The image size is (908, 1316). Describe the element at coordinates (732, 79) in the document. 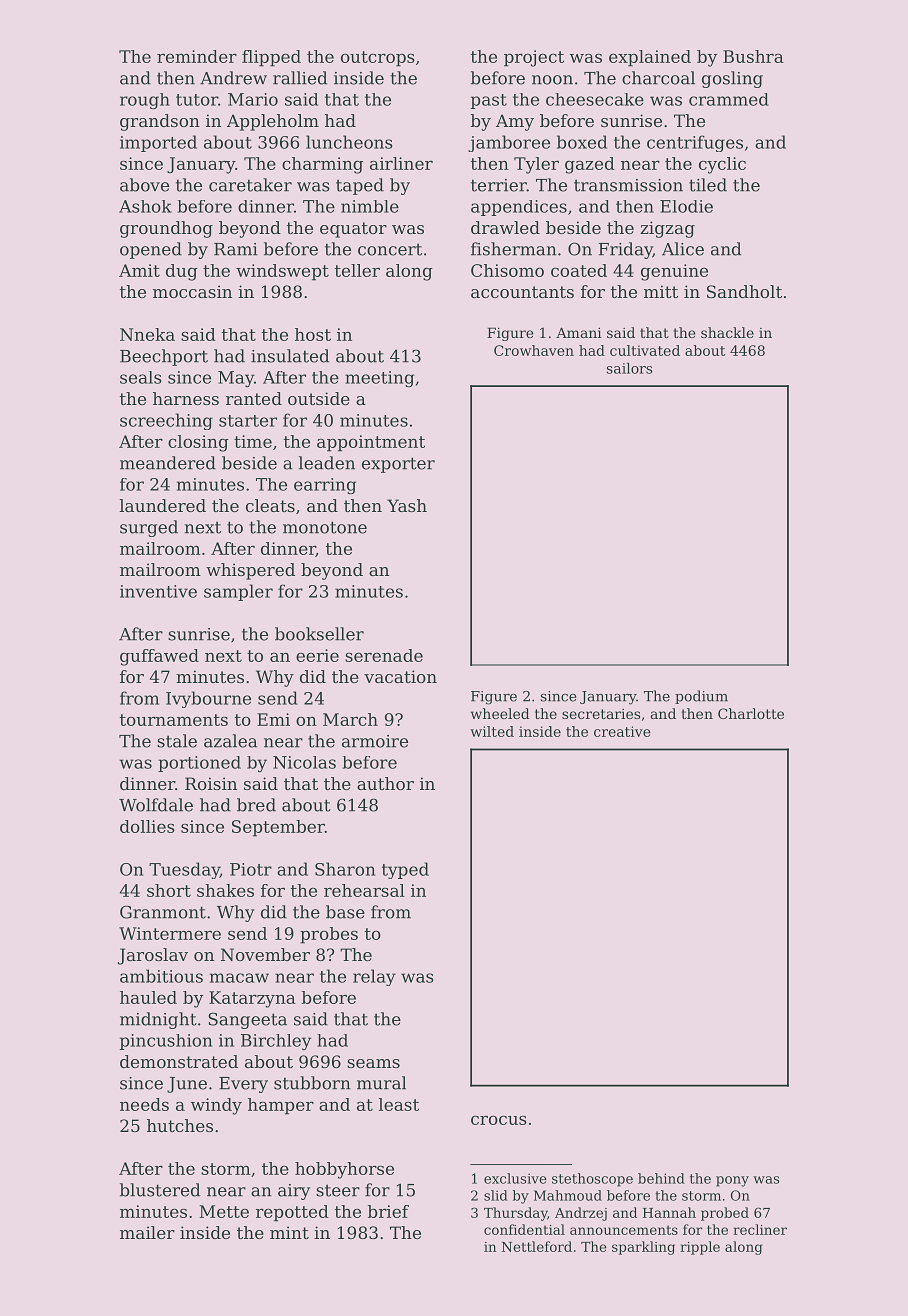

I see `gosling` at that location.
